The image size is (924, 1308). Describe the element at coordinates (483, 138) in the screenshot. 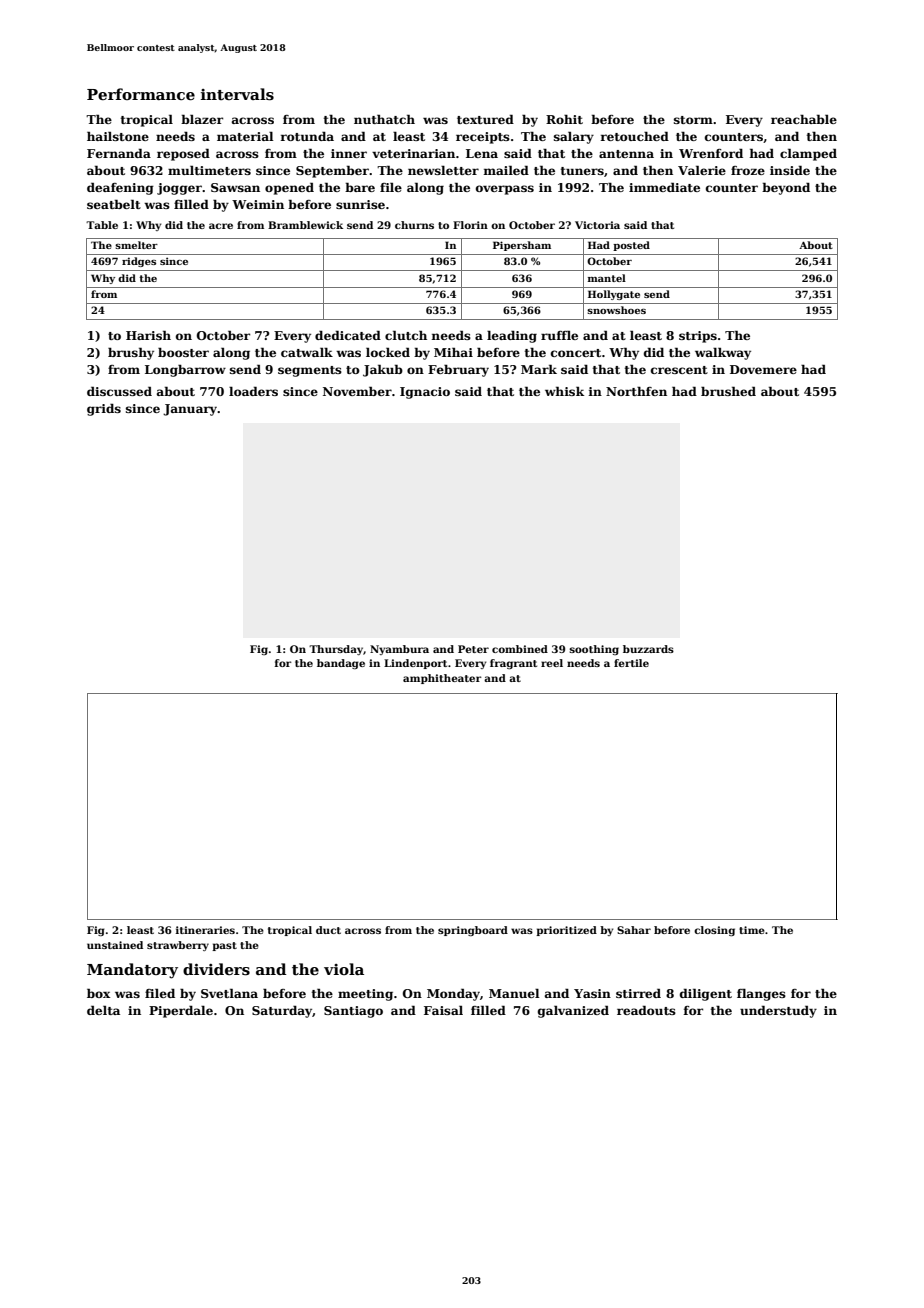

I see `receipts` at that location.
